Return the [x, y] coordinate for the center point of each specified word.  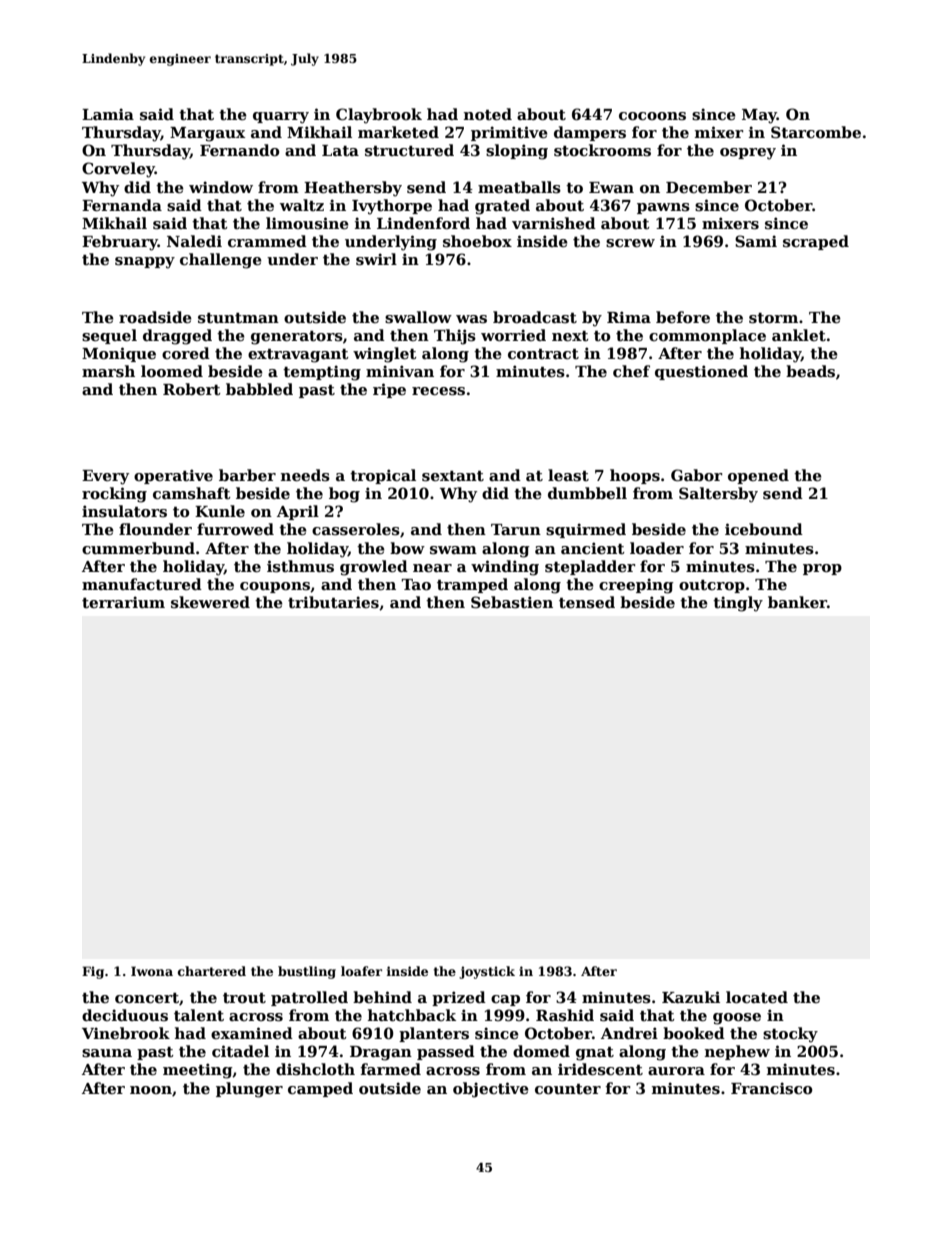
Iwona [152, 971]
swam [453, 550]
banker [797, 602]
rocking [114, 495]
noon [151, 1090]
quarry [281, 118]
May [759, 116]
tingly [738, 604]
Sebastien [512, 602]
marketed [398, 132]
